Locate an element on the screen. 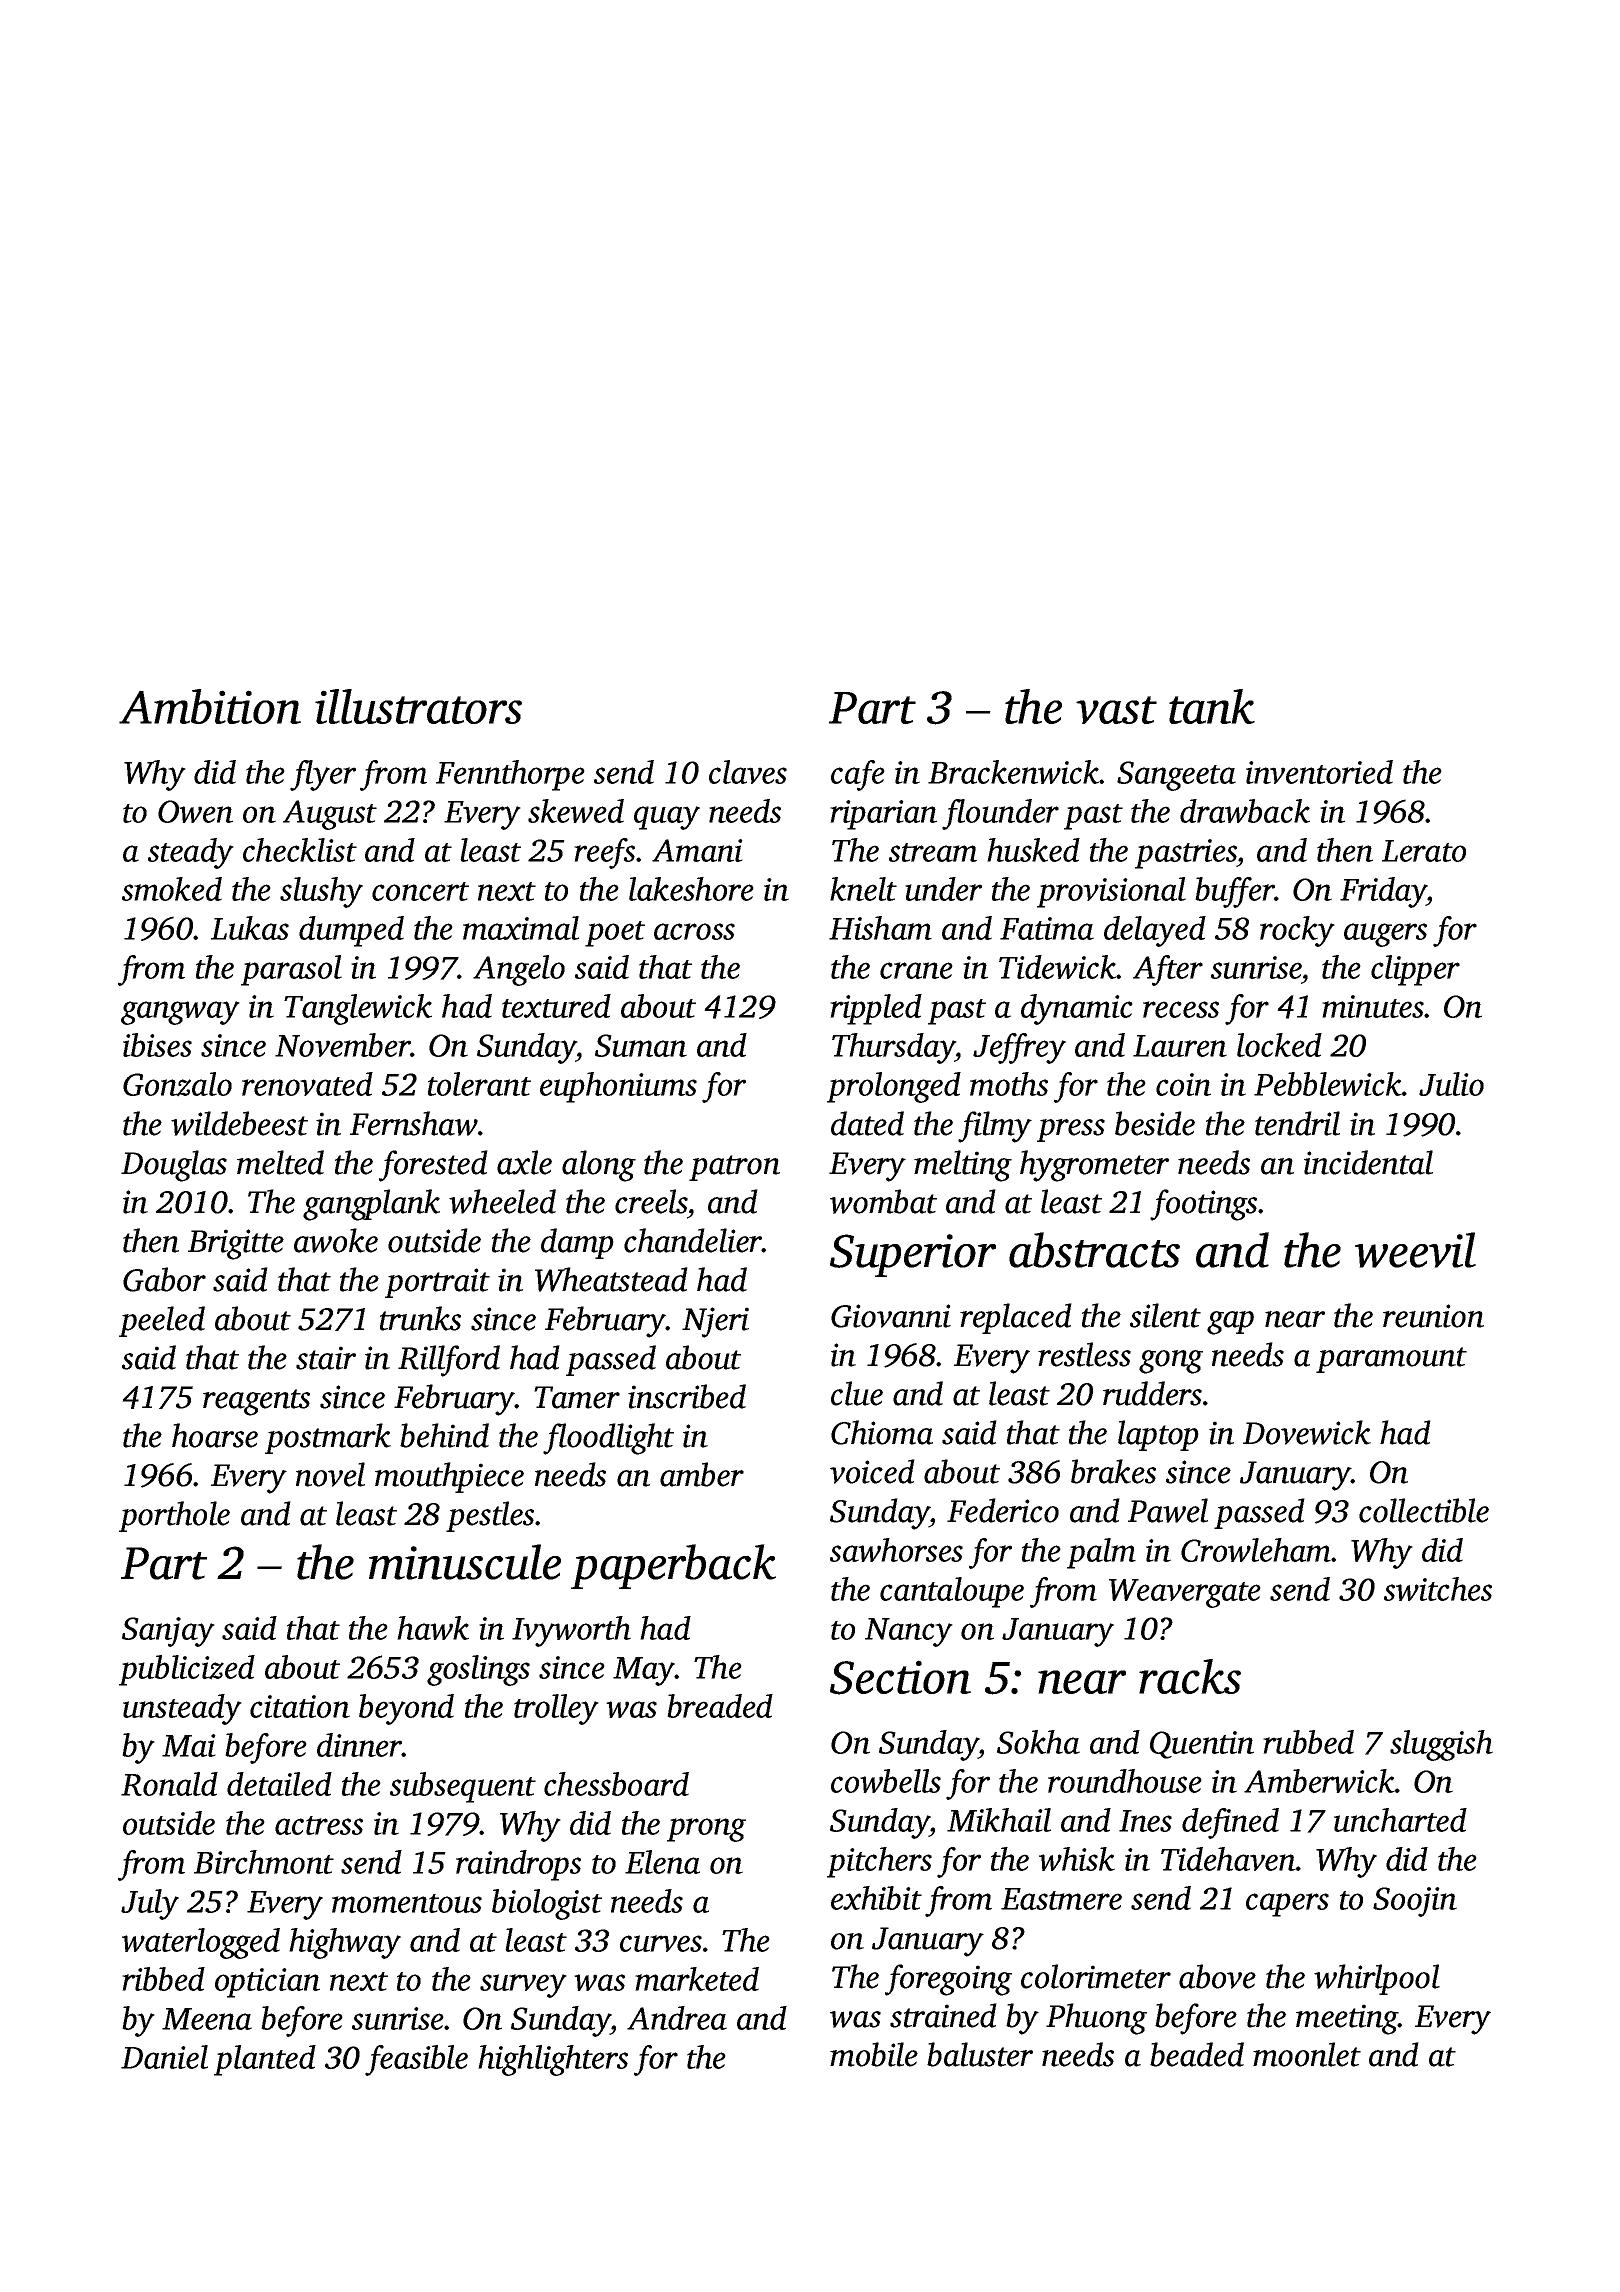  claves is located at coordinates (748, 772).
